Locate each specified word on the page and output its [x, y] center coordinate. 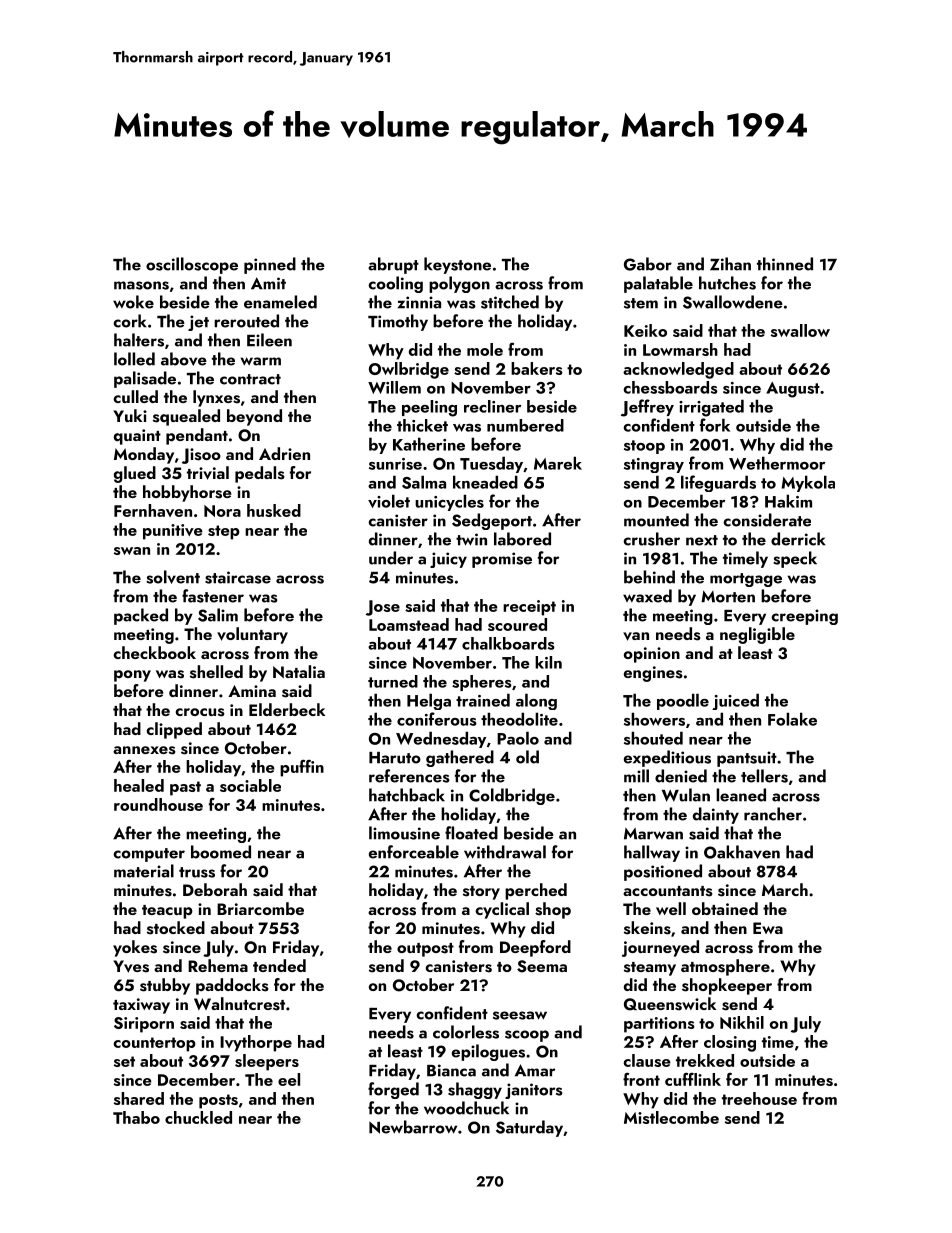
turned [393, 681]
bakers [537, 368]
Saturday [529, 1128]
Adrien [284, 453]
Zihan [730, 264]
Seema [542, 966]
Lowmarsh [680, 349]
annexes [144, 750]
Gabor [648, 264]
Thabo [136, 1117]
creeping [804, 617]
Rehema [218, 965]
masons [141, 285]
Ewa [768, 928]
